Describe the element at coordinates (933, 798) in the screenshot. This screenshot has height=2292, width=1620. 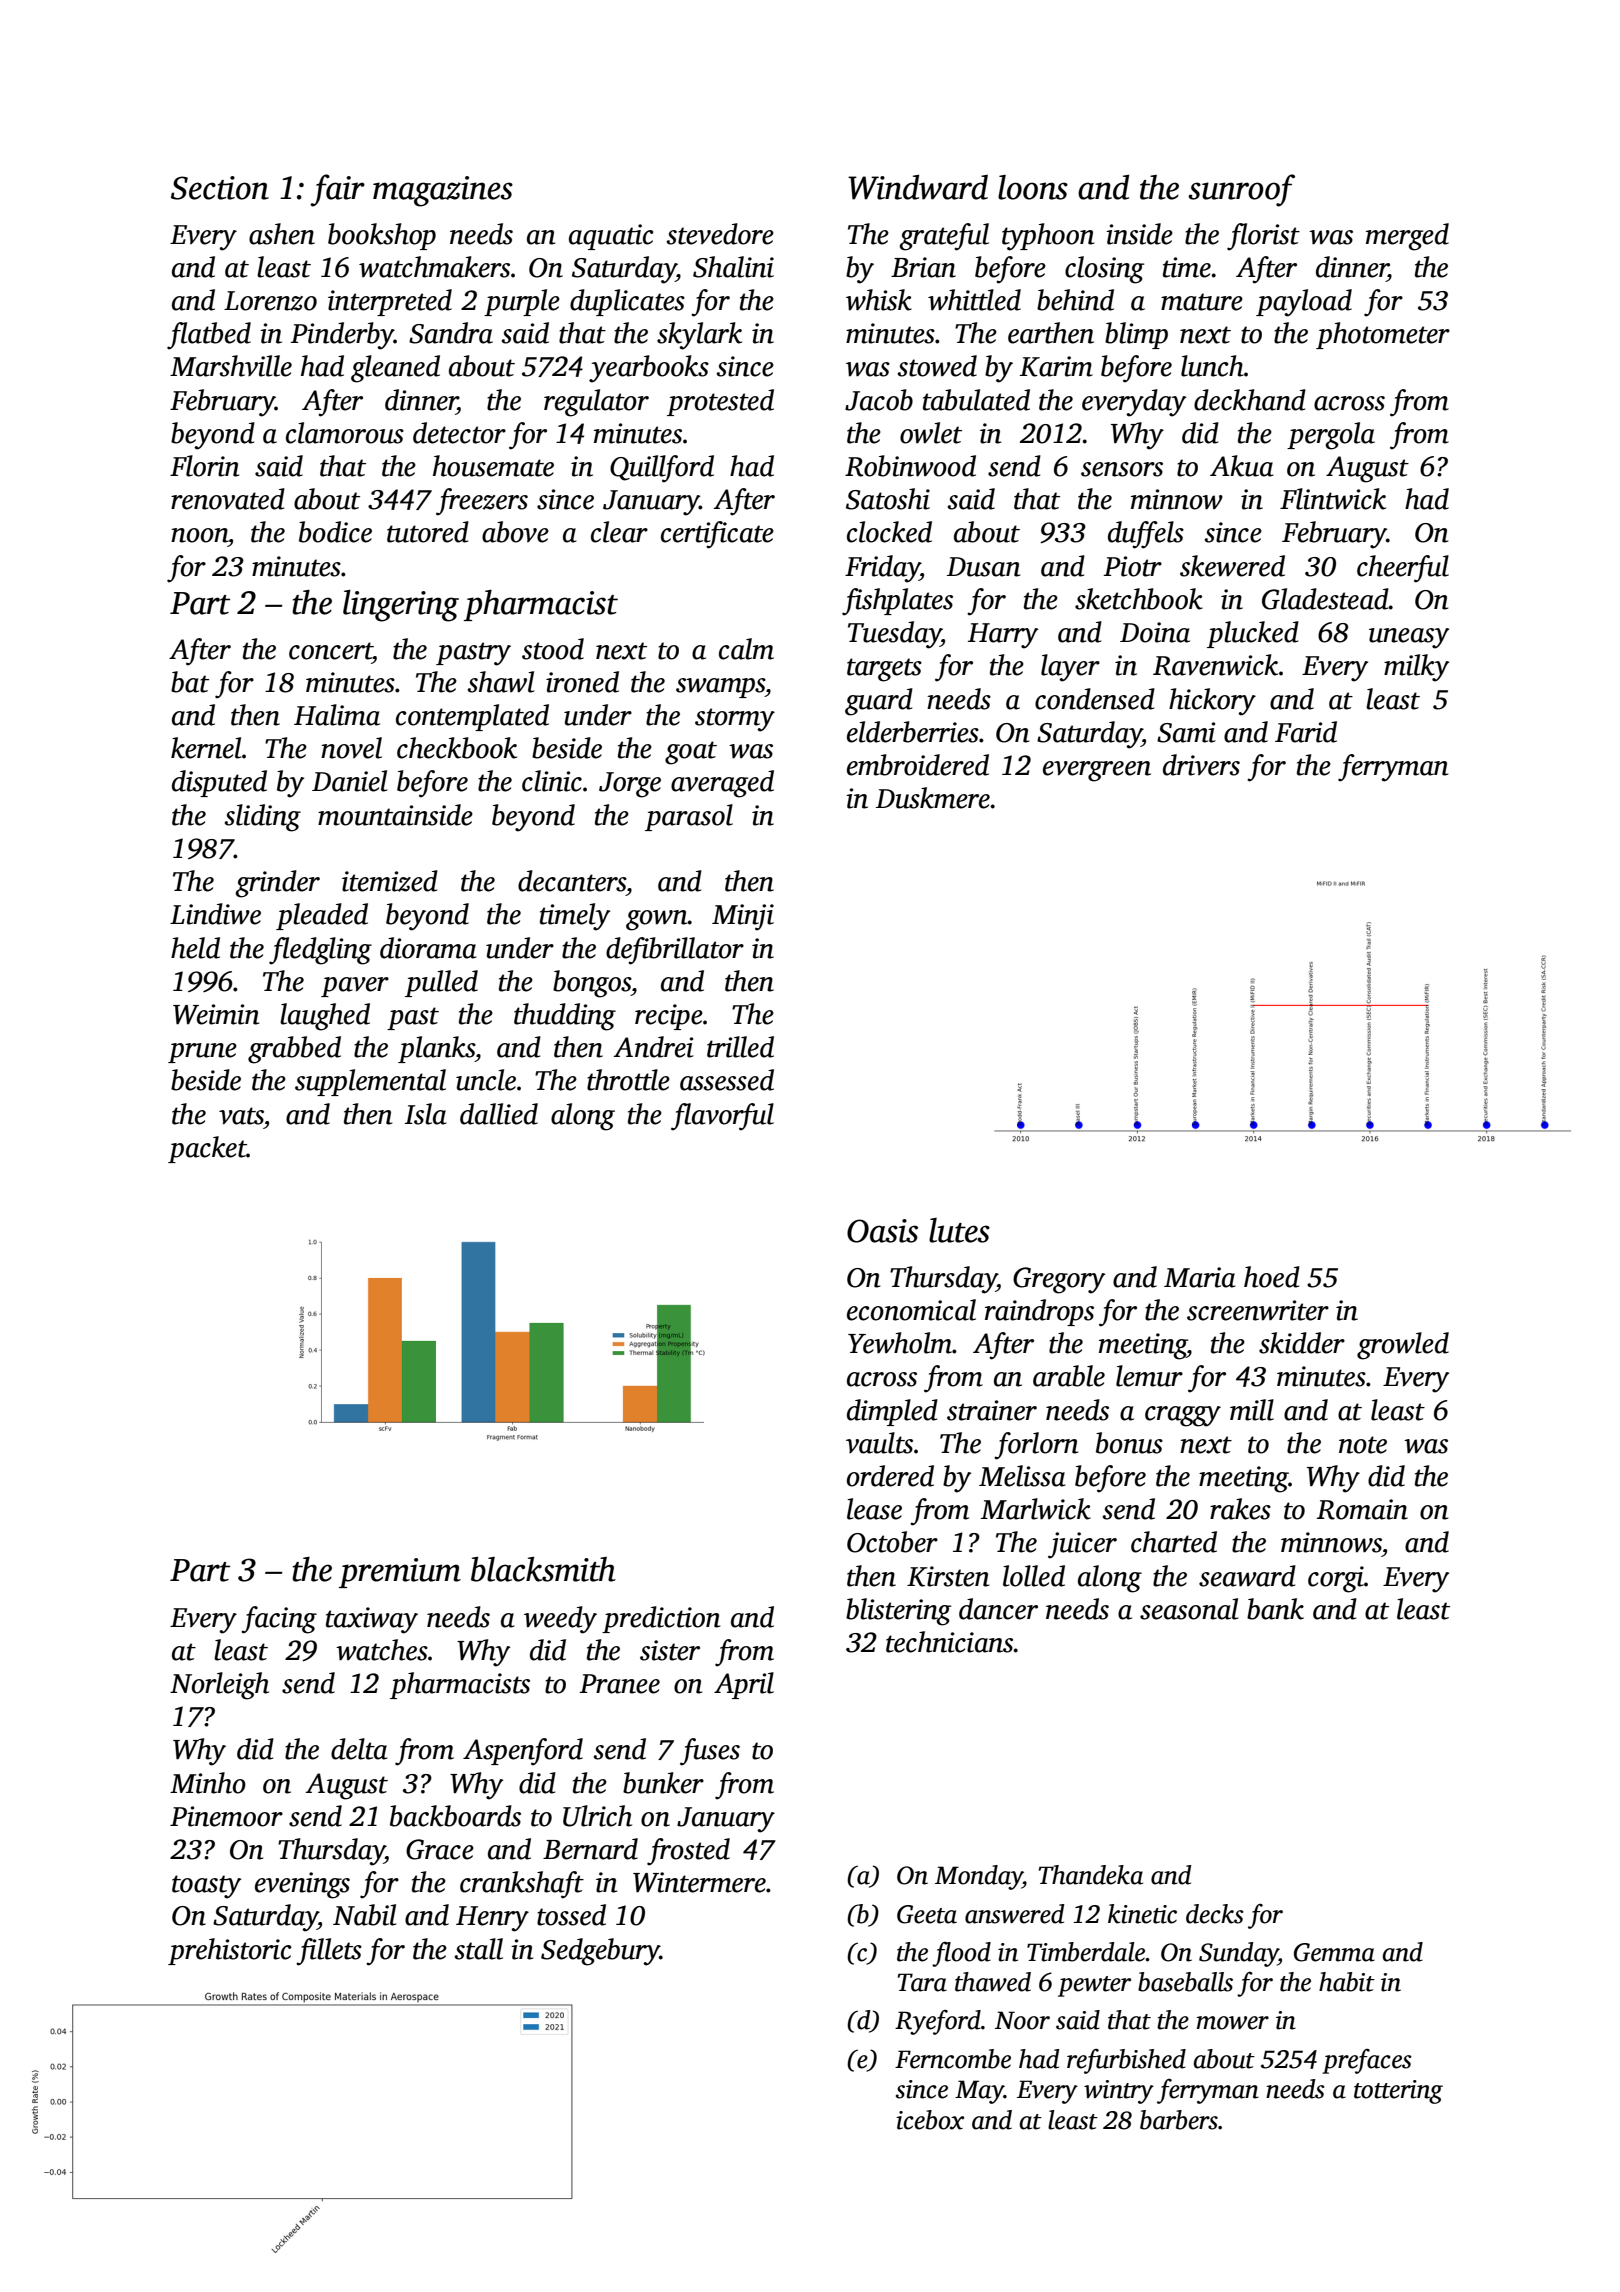
I see `Duskmere` at that location.
